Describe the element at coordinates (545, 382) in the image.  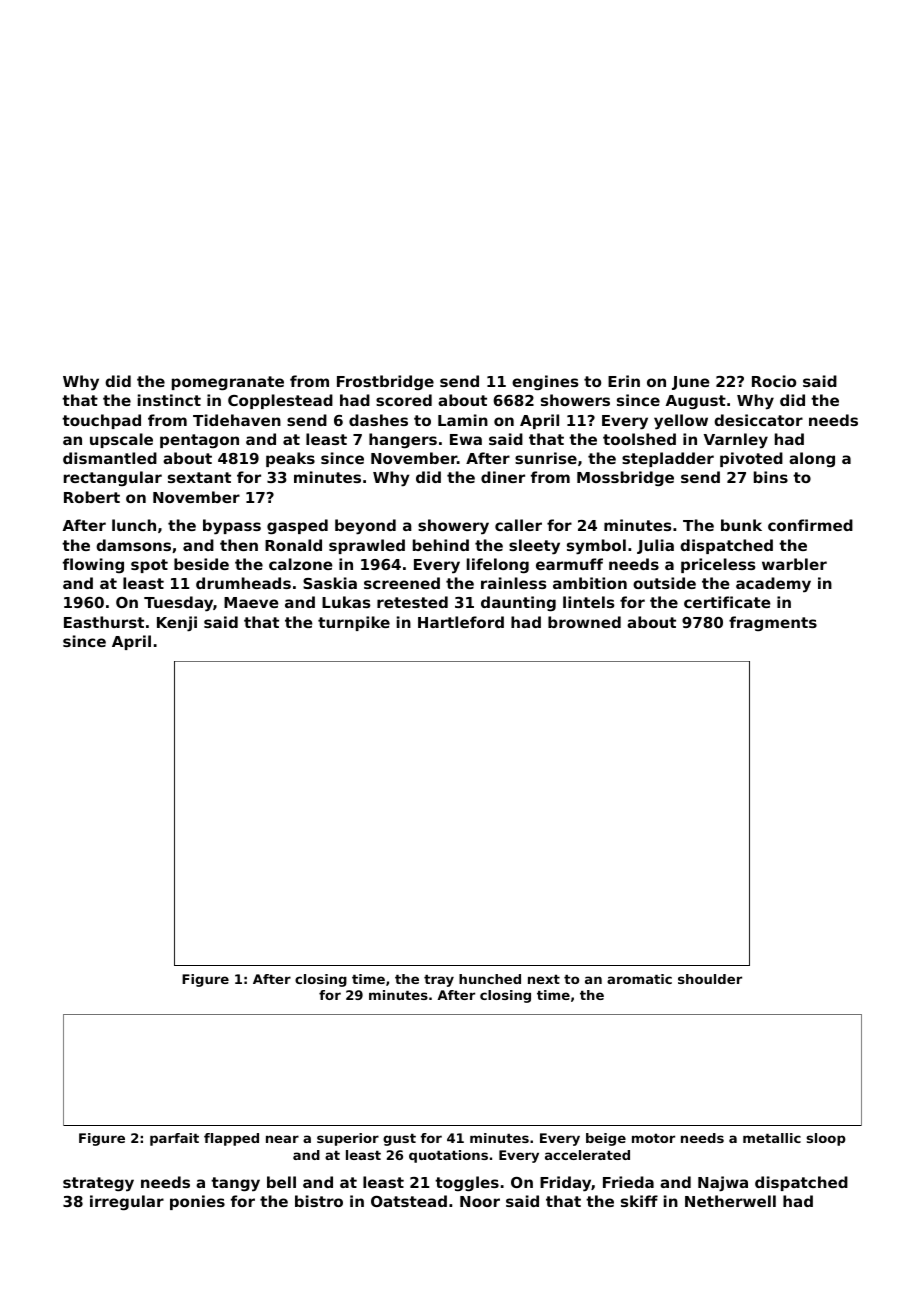
I see `engines` at that location.
